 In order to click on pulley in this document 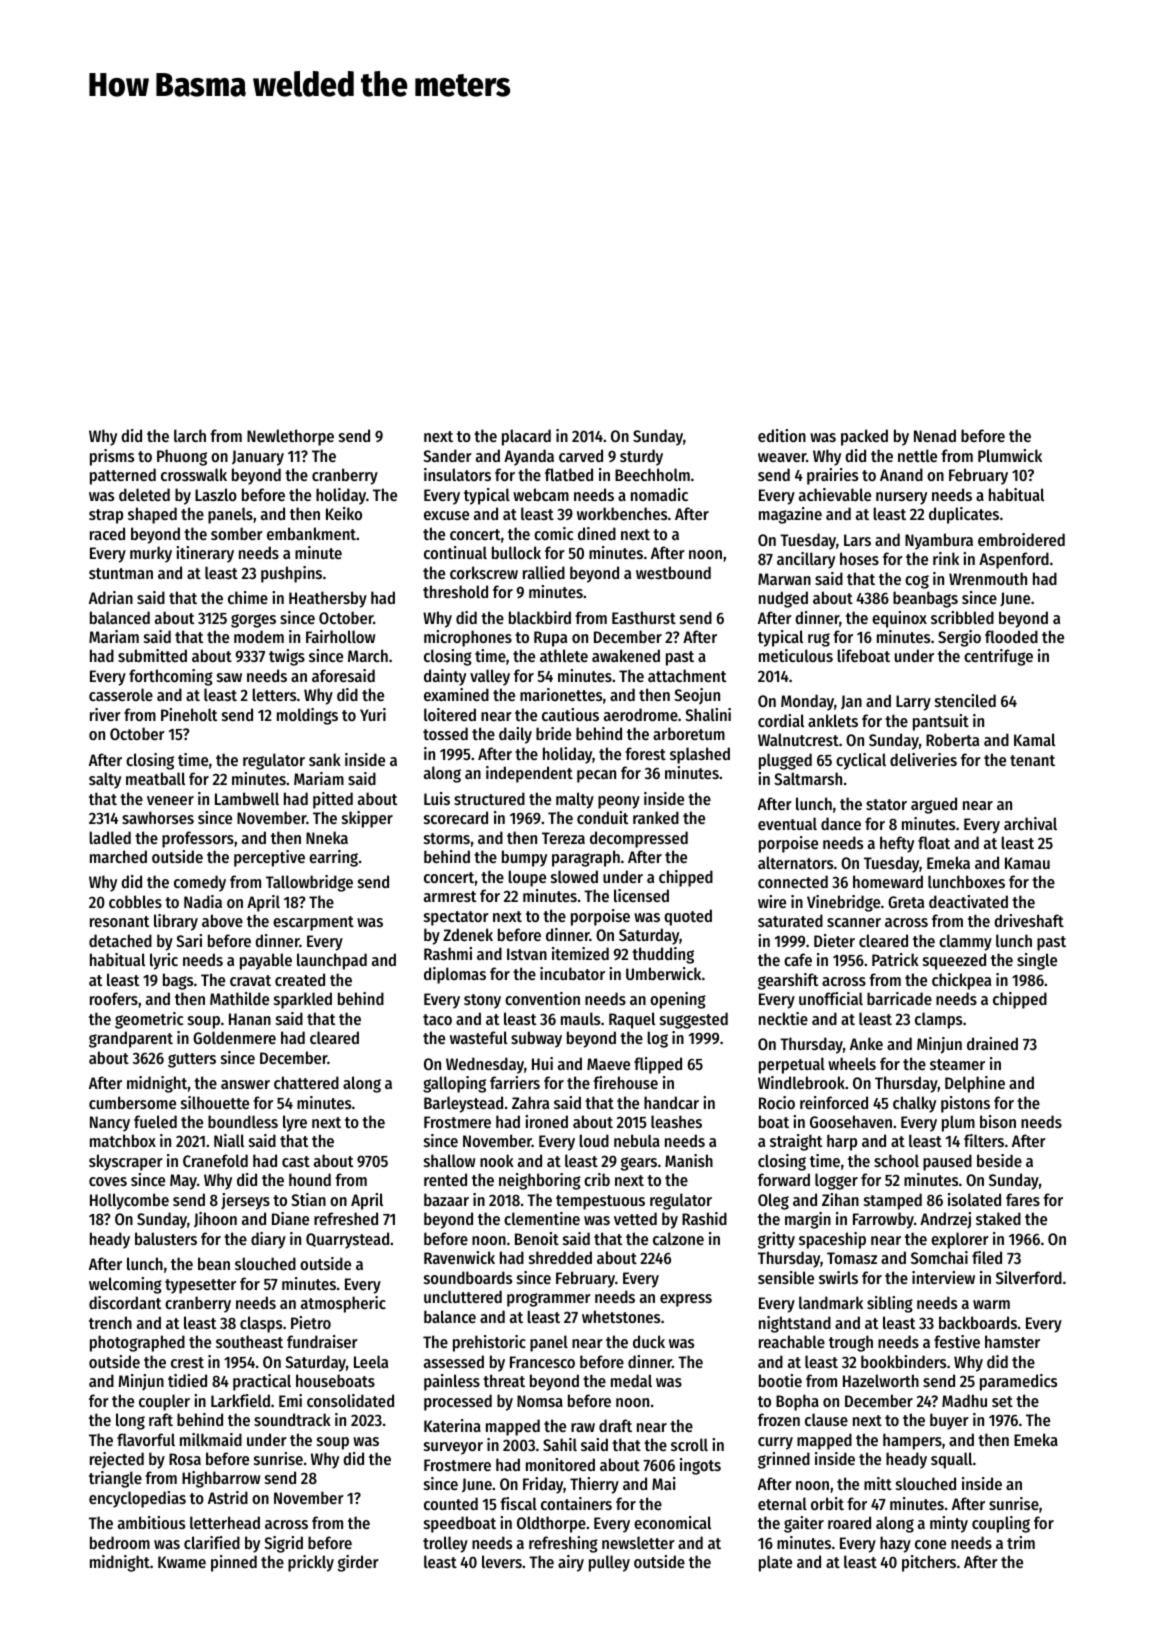, I will do `click(609, 1563)`.
